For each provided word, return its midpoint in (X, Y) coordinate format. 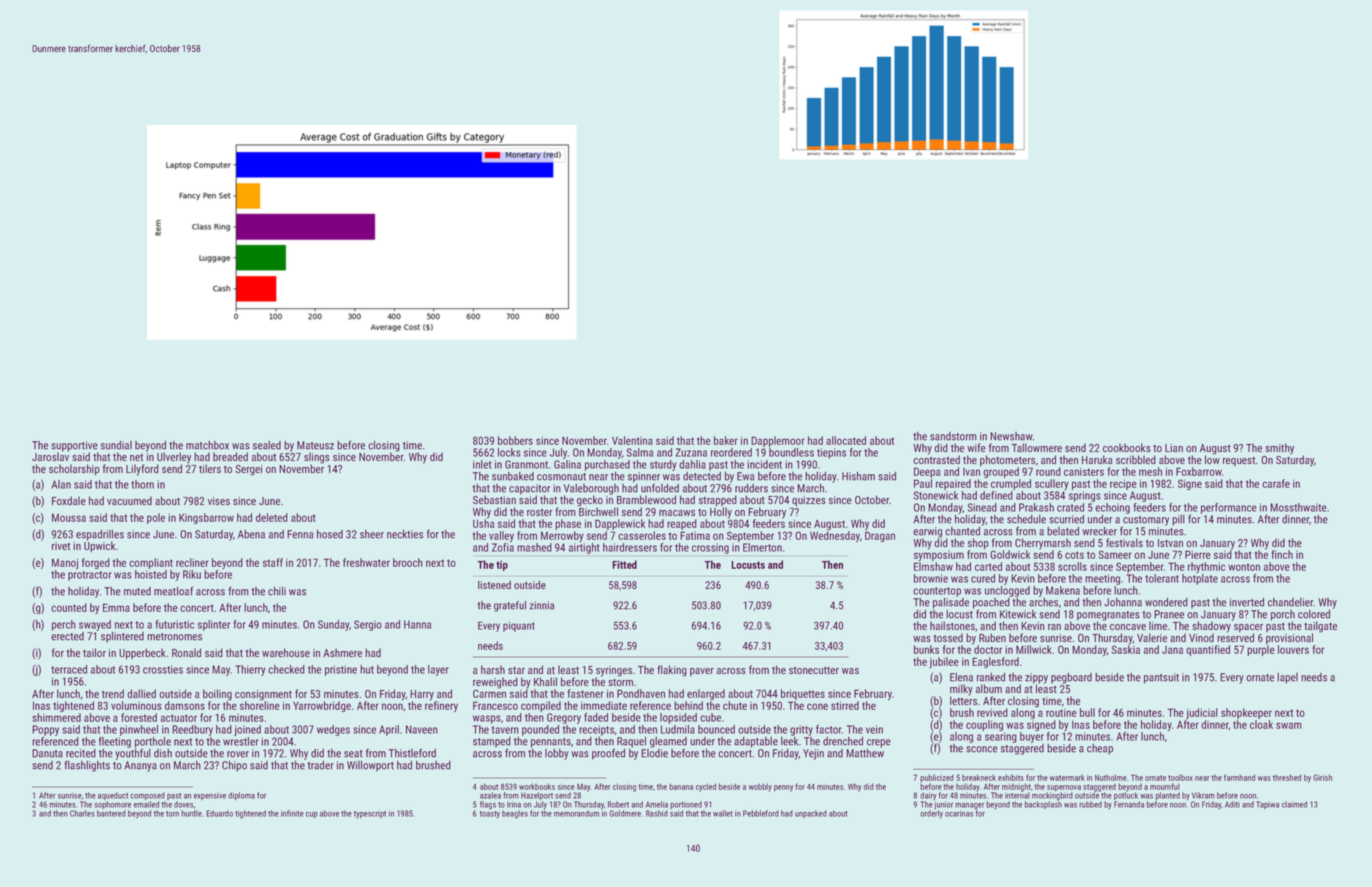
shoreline (260, 705)
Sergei (249, 470)
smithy (1279, 449)
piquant (519, 626)
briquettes (803, 694)
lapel (1287, 678)
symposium (939, 556)
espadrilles (100, 535)
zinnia (542, 605)
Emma (116, 607)
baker (726, 440)
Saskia (1126, 649)
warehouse (286, 652)
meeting (1102, 579)
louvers (1293, 649)
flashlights (87, 766)
